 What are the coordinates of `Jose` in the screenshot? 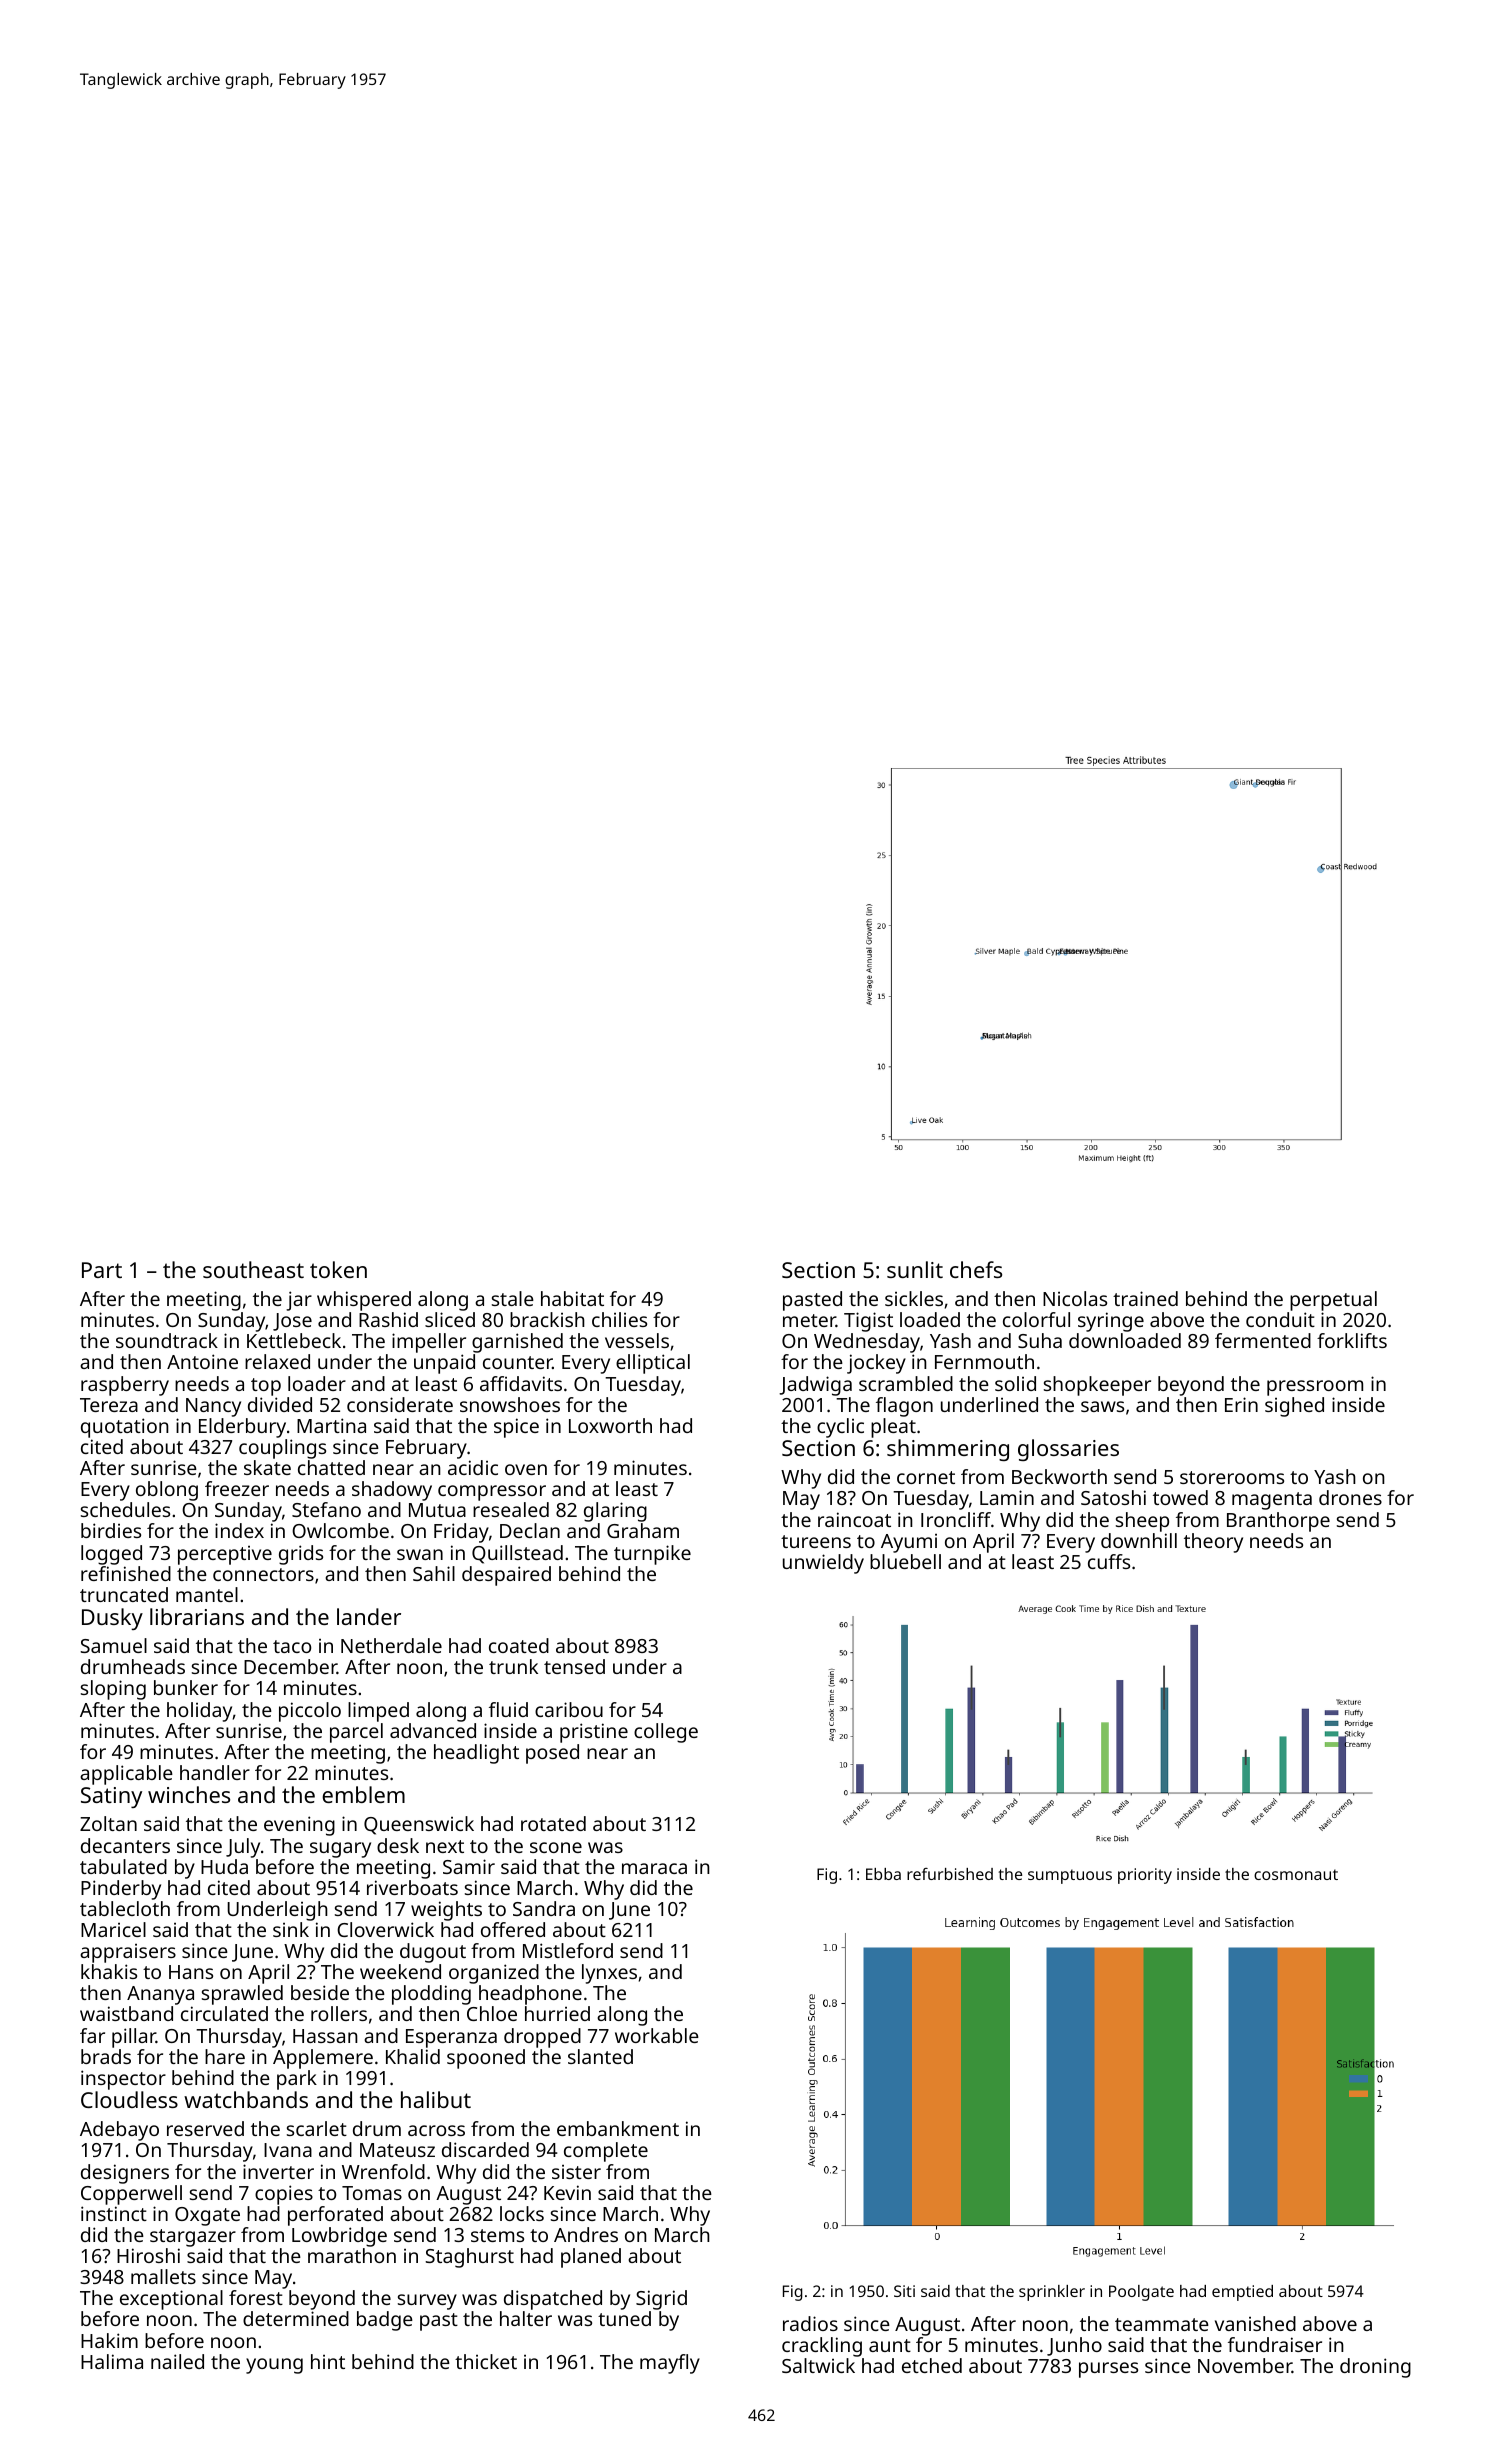 It's located at (292, 1322).
